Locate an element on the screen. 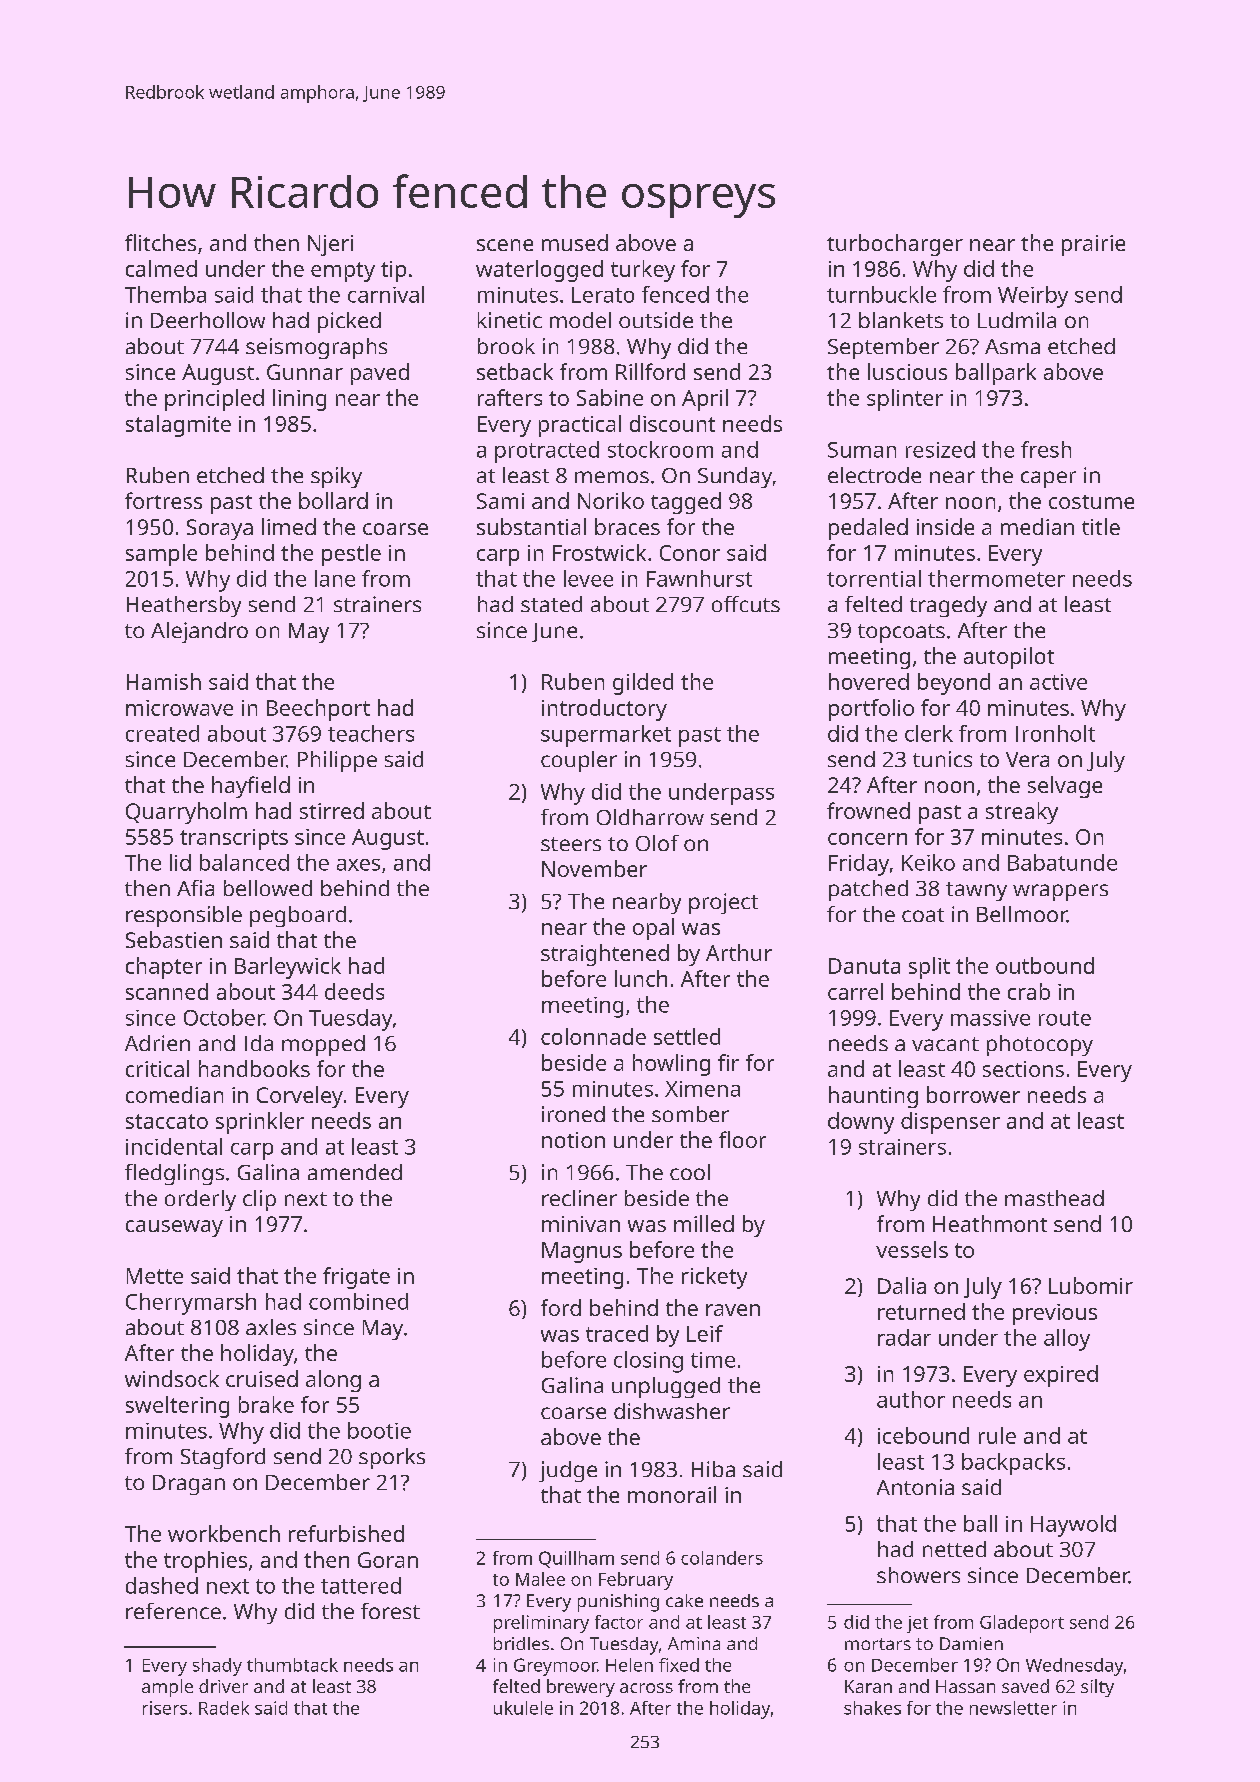  Hamish is located at coordinates (164, 681).
